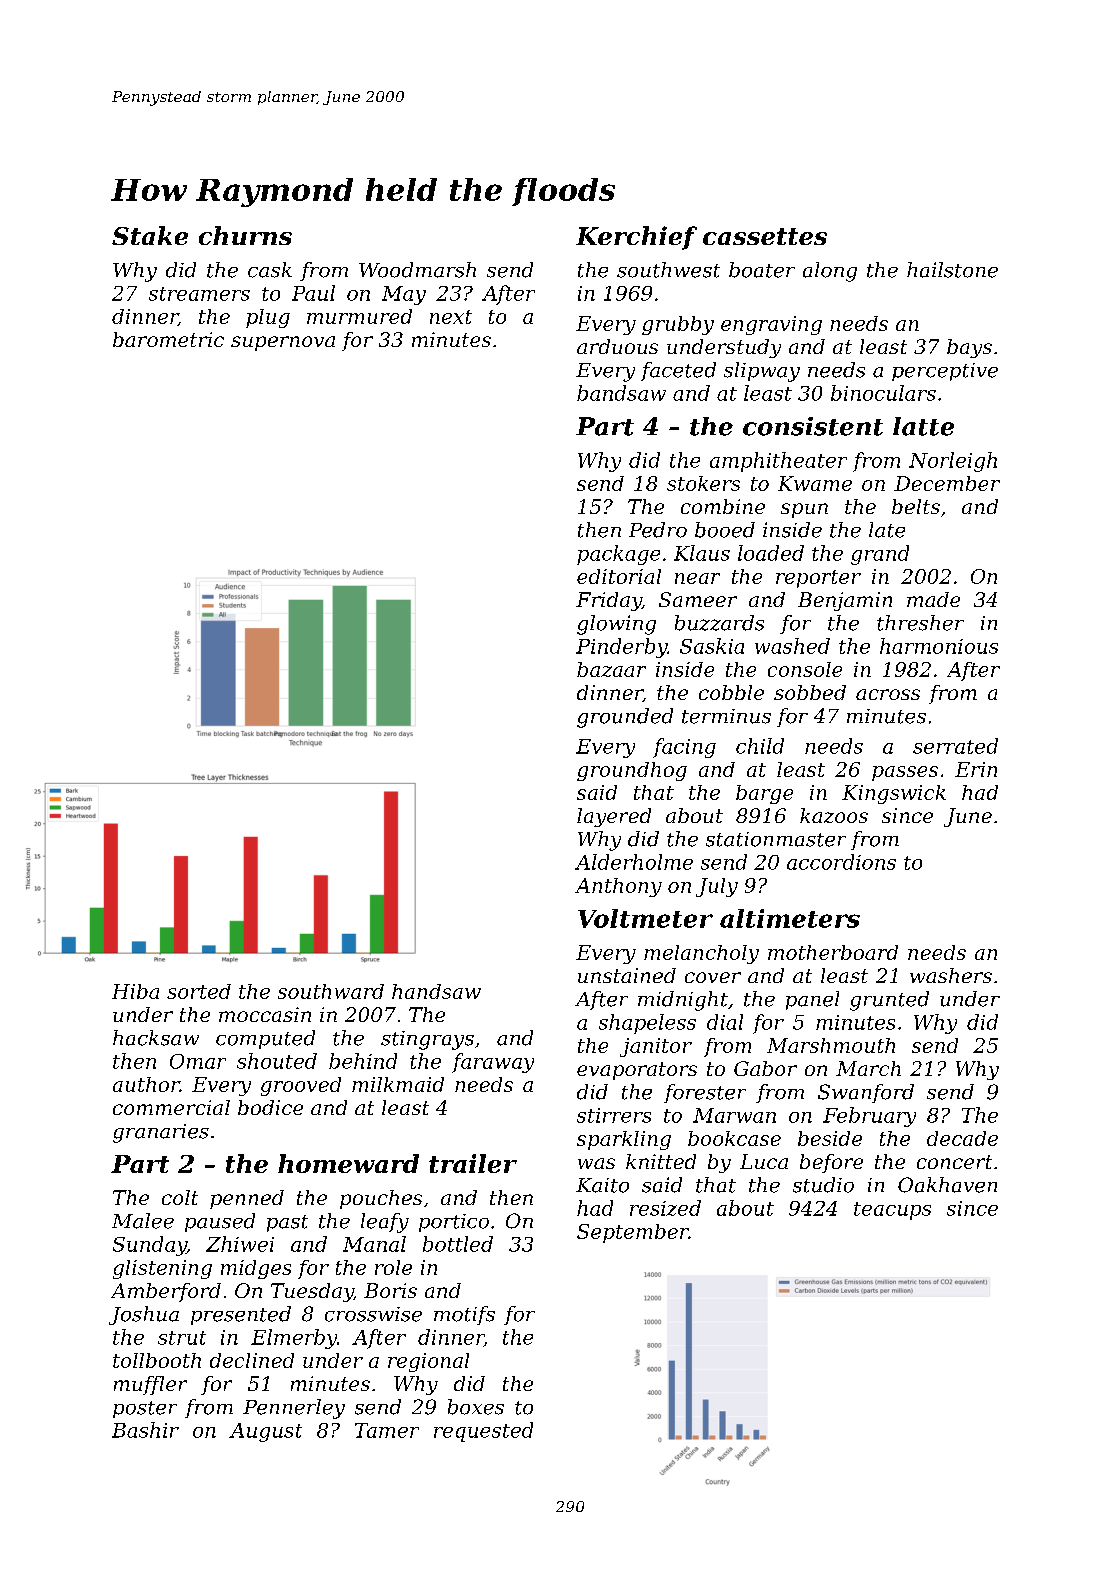 Image resolution: width=1111 pixels, height=1578 pixels. What do you see at coordinates (632, 771) in the document?
I see `groundhog` at bounding box center [632, 771].
